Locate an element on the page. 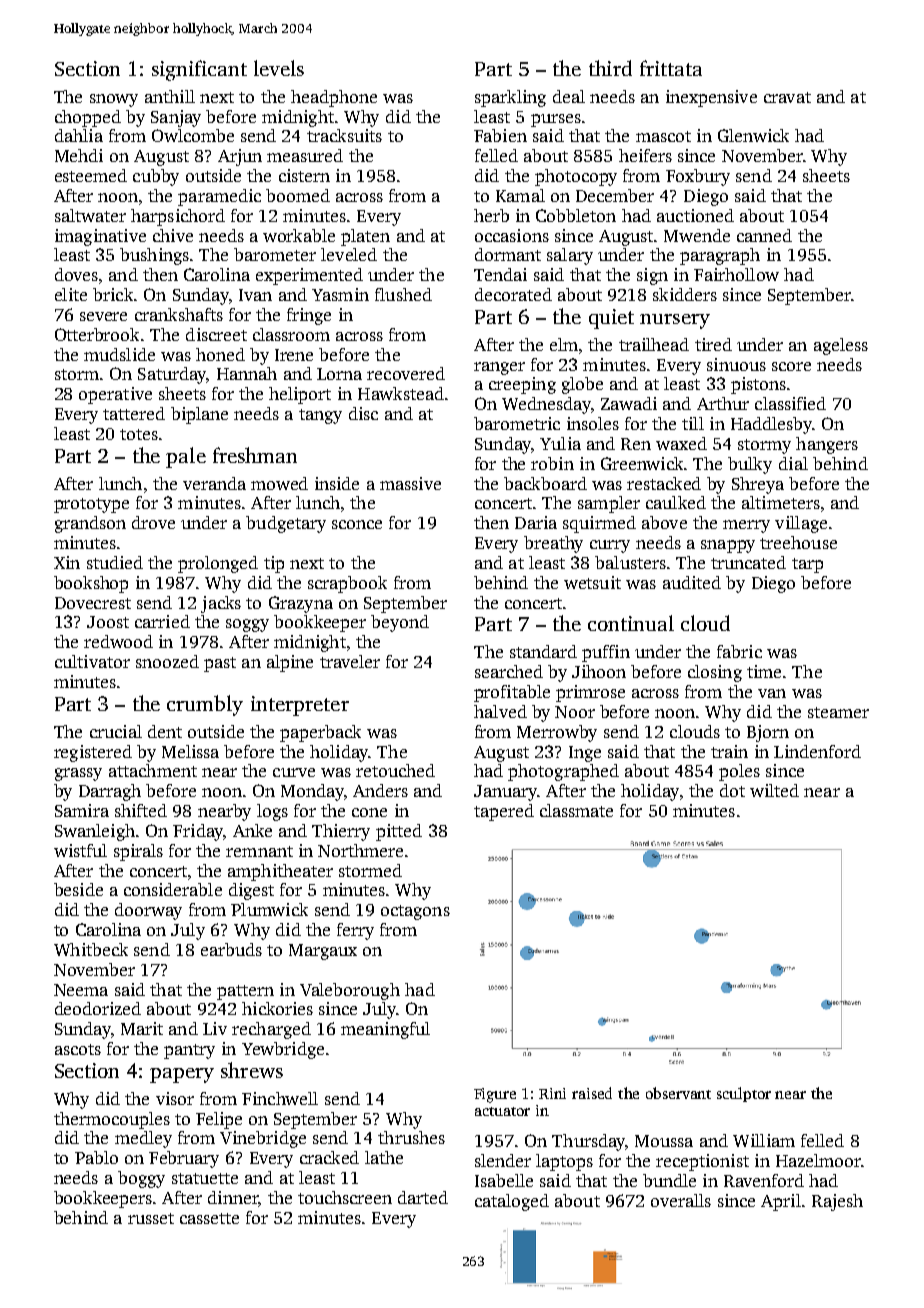 Image resolution: width=924 pixels, height=1308 pixels. canned is located at coordinates (764, 235).
